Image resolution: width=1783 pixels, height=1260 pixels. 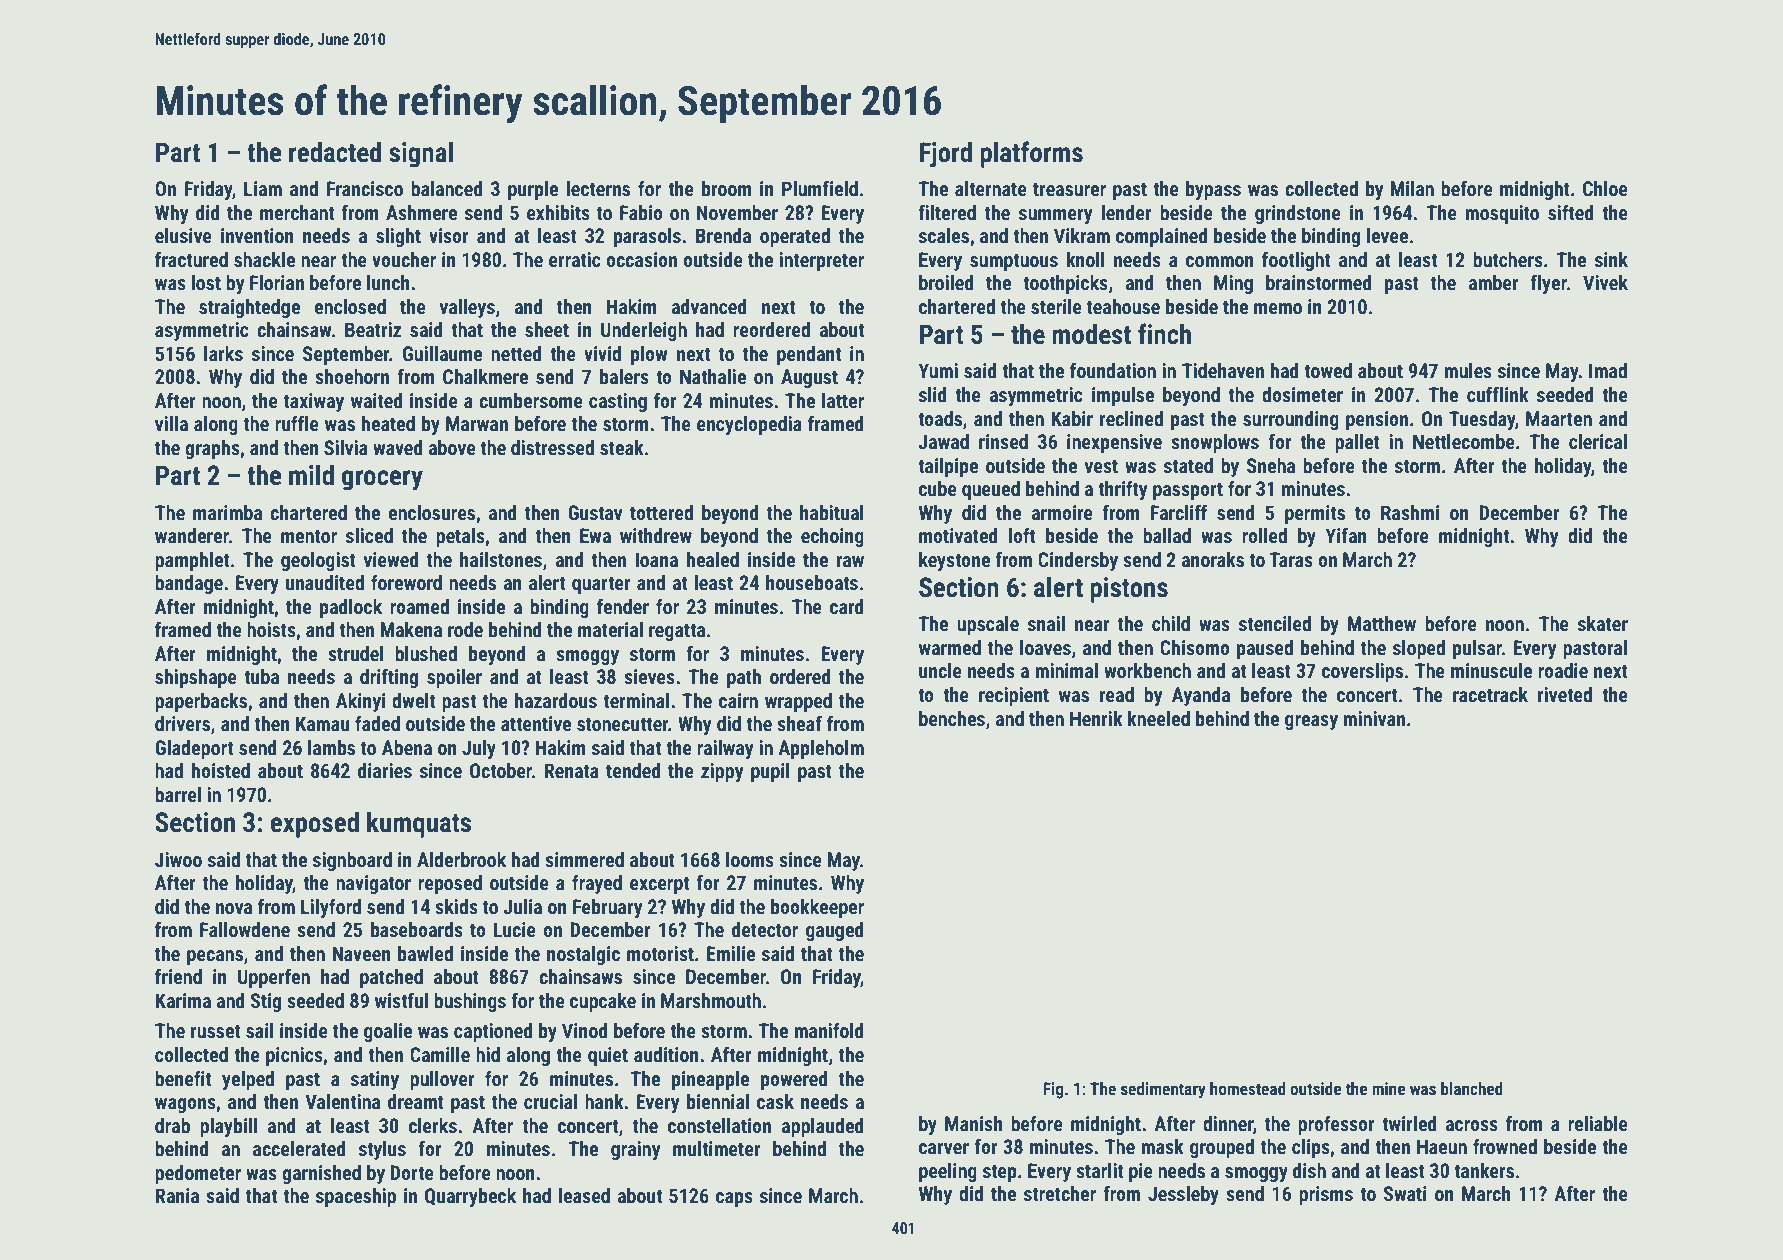 What do you see at coordinates (734, 1199) in the page?
I see `caps` at bounding box center [734, 1199].
